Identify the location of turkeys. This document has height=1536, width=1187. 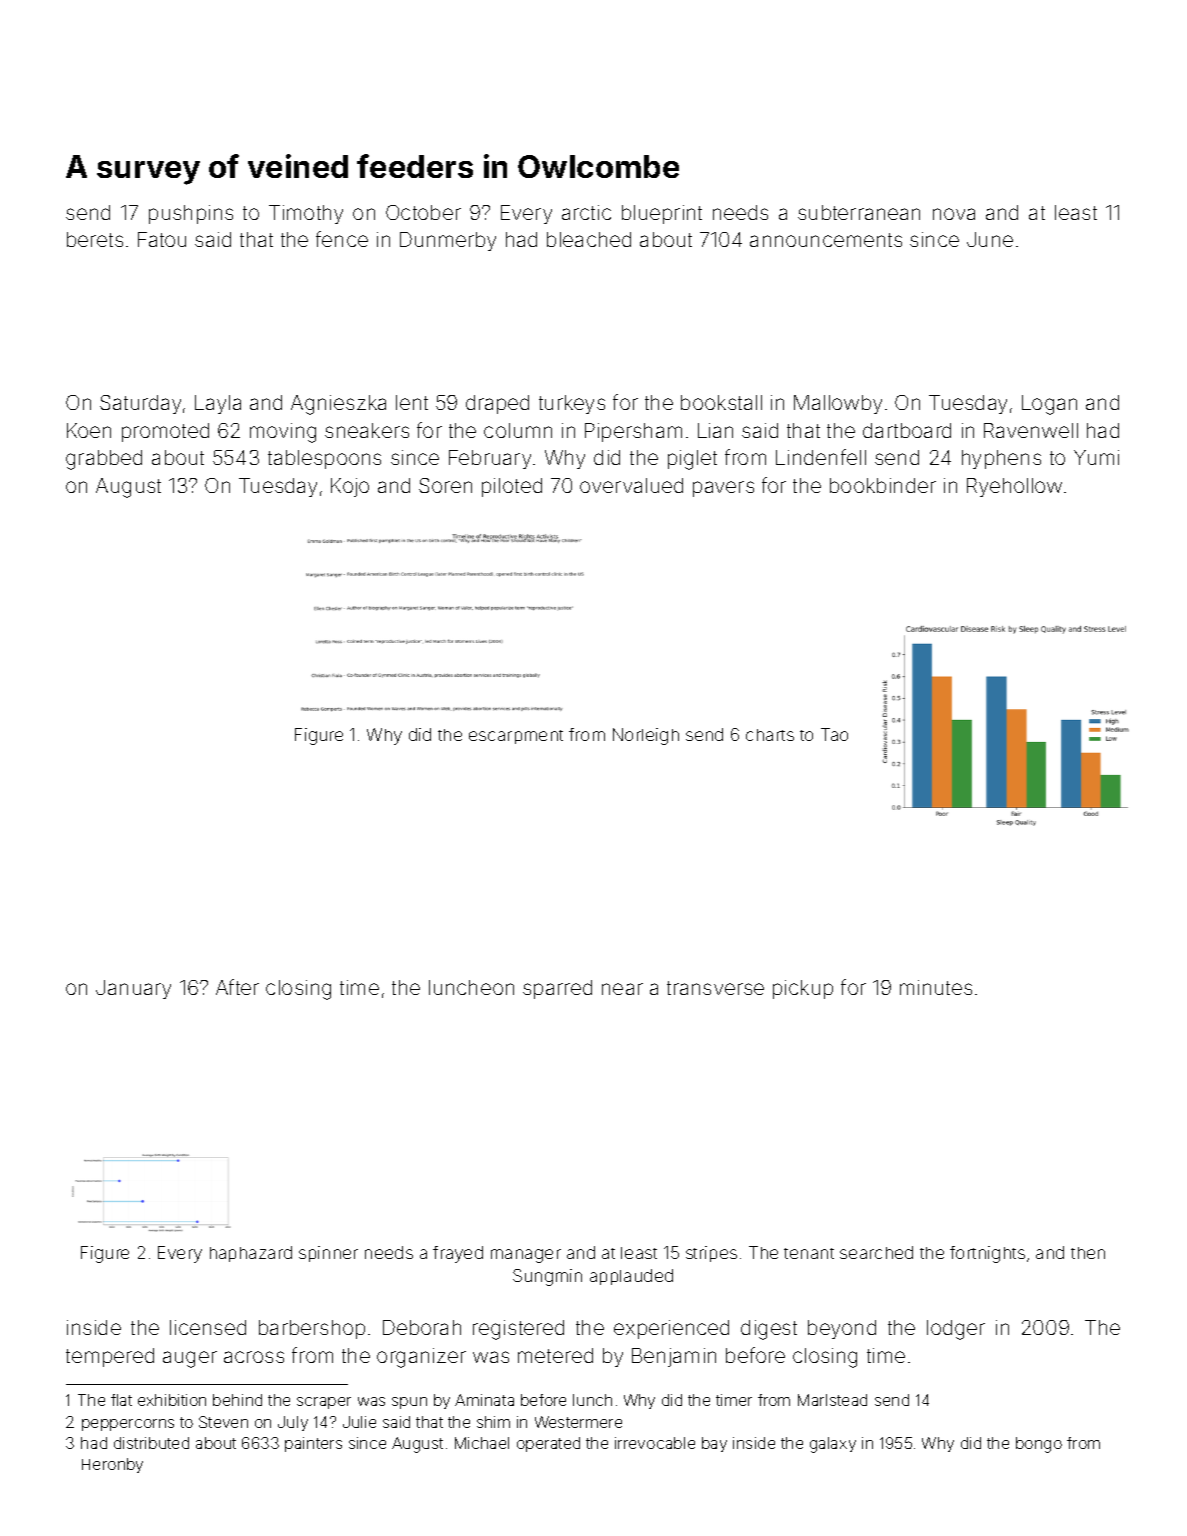
(572, 404).
